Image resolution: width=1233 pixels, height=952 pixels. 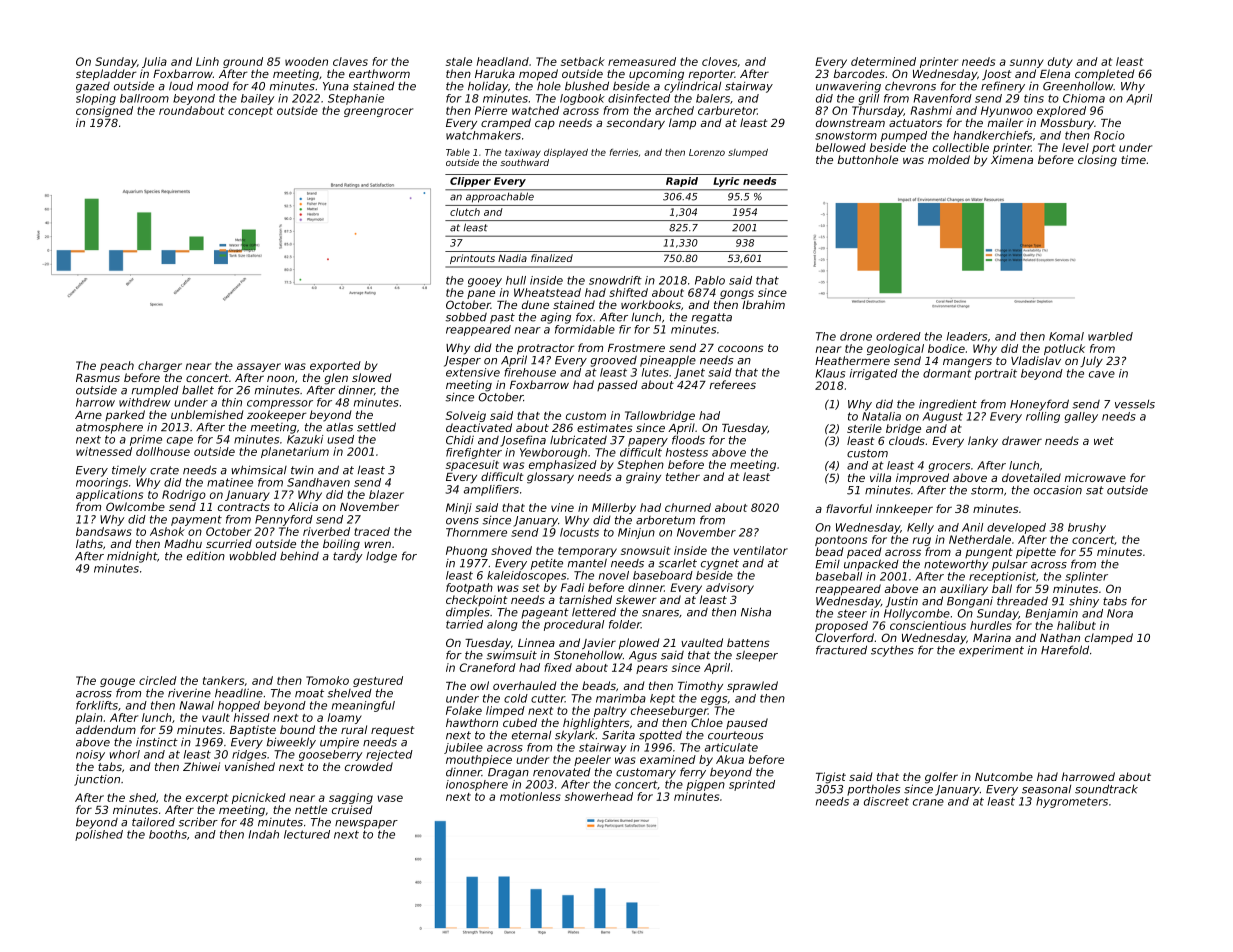 What do you see at coordinates (719, 61) in the screenshot?
I see `cloves` at bounding box center [719, 61].
